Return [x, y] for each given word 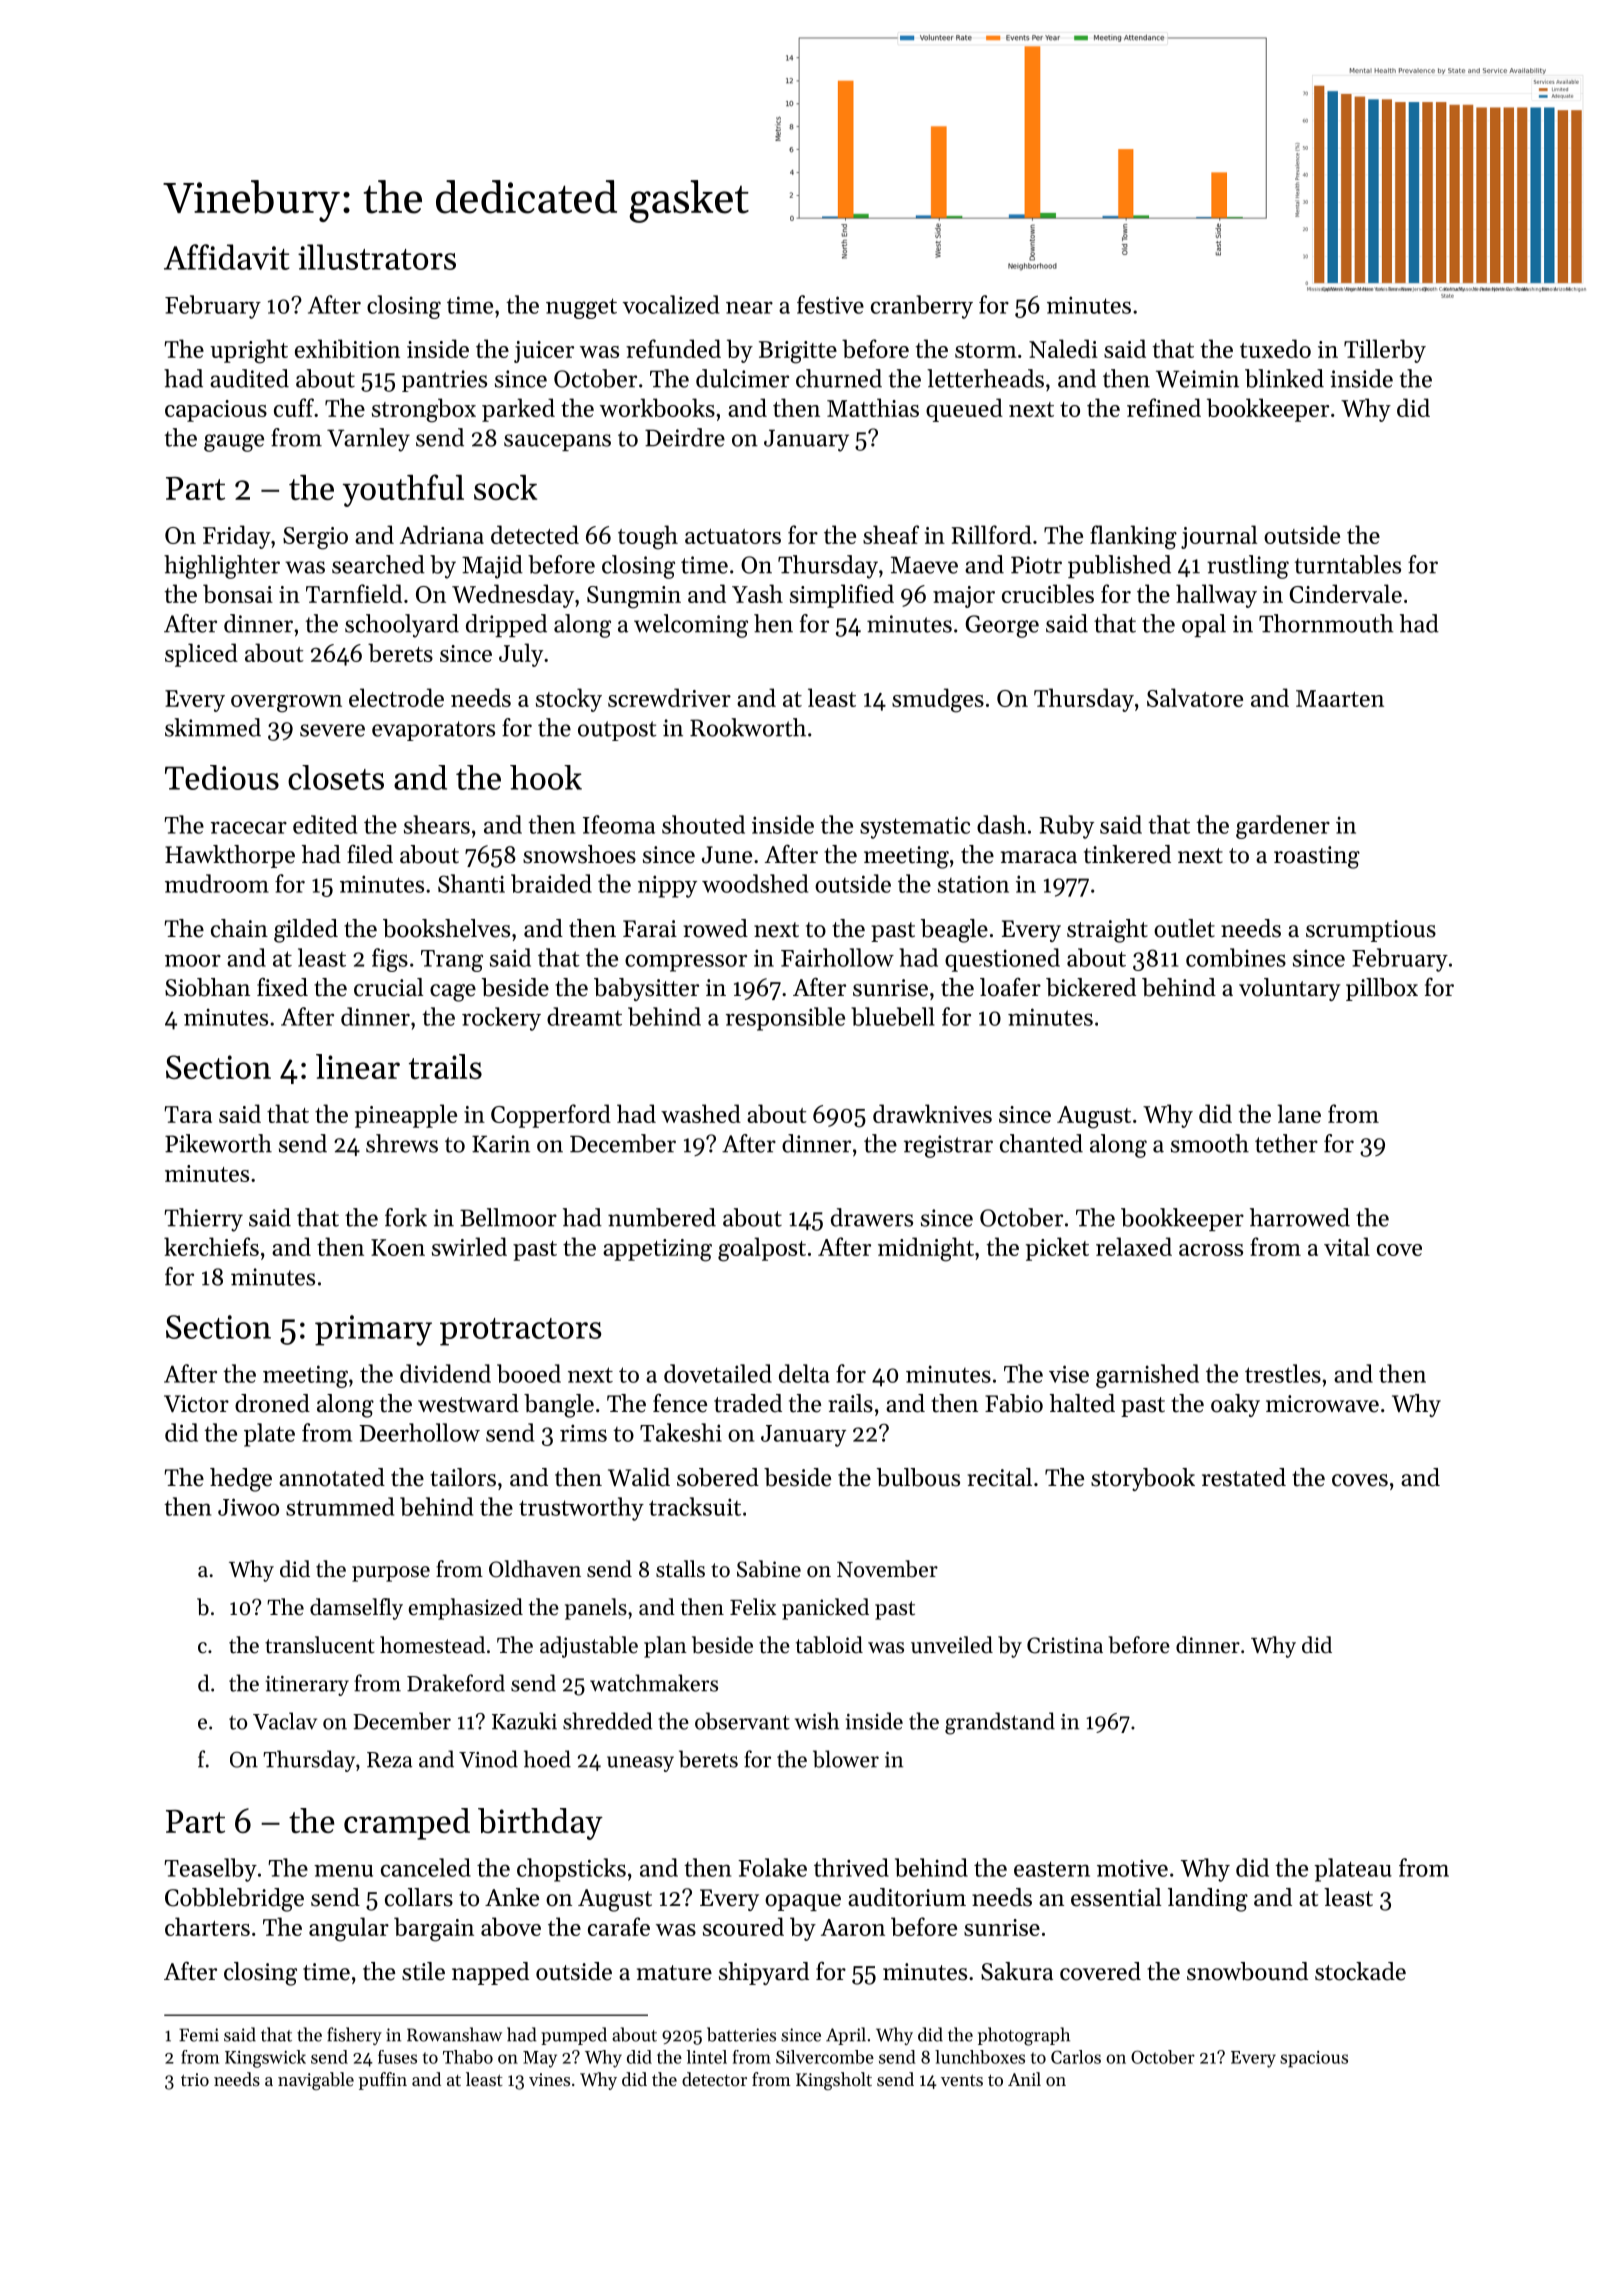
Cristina [1065, 1645]
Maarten [1340, 698]
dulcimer [742, 378]
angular [349, 1929]
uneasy [640, 1764]
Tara [188, 1114]
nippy [667, 886]
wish [817, 1721]
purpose [391, 1574]
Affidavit [226, 257]
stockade [1360, 1971]
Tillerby [1385, 351]
